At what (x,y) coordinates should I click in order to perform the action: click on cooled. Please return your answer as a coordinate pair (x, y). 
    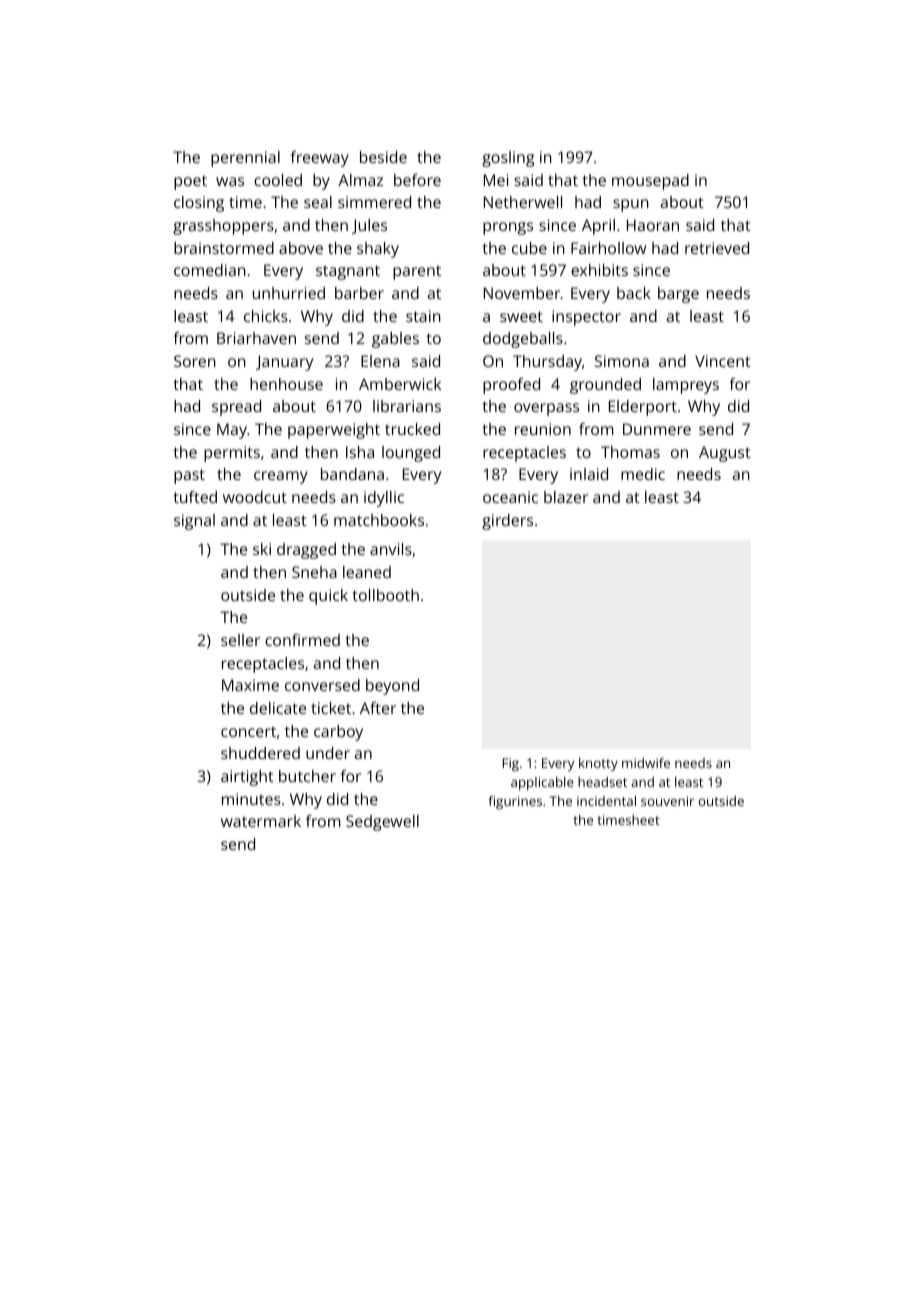
    Looking at the image, I should click on (278, 180).
